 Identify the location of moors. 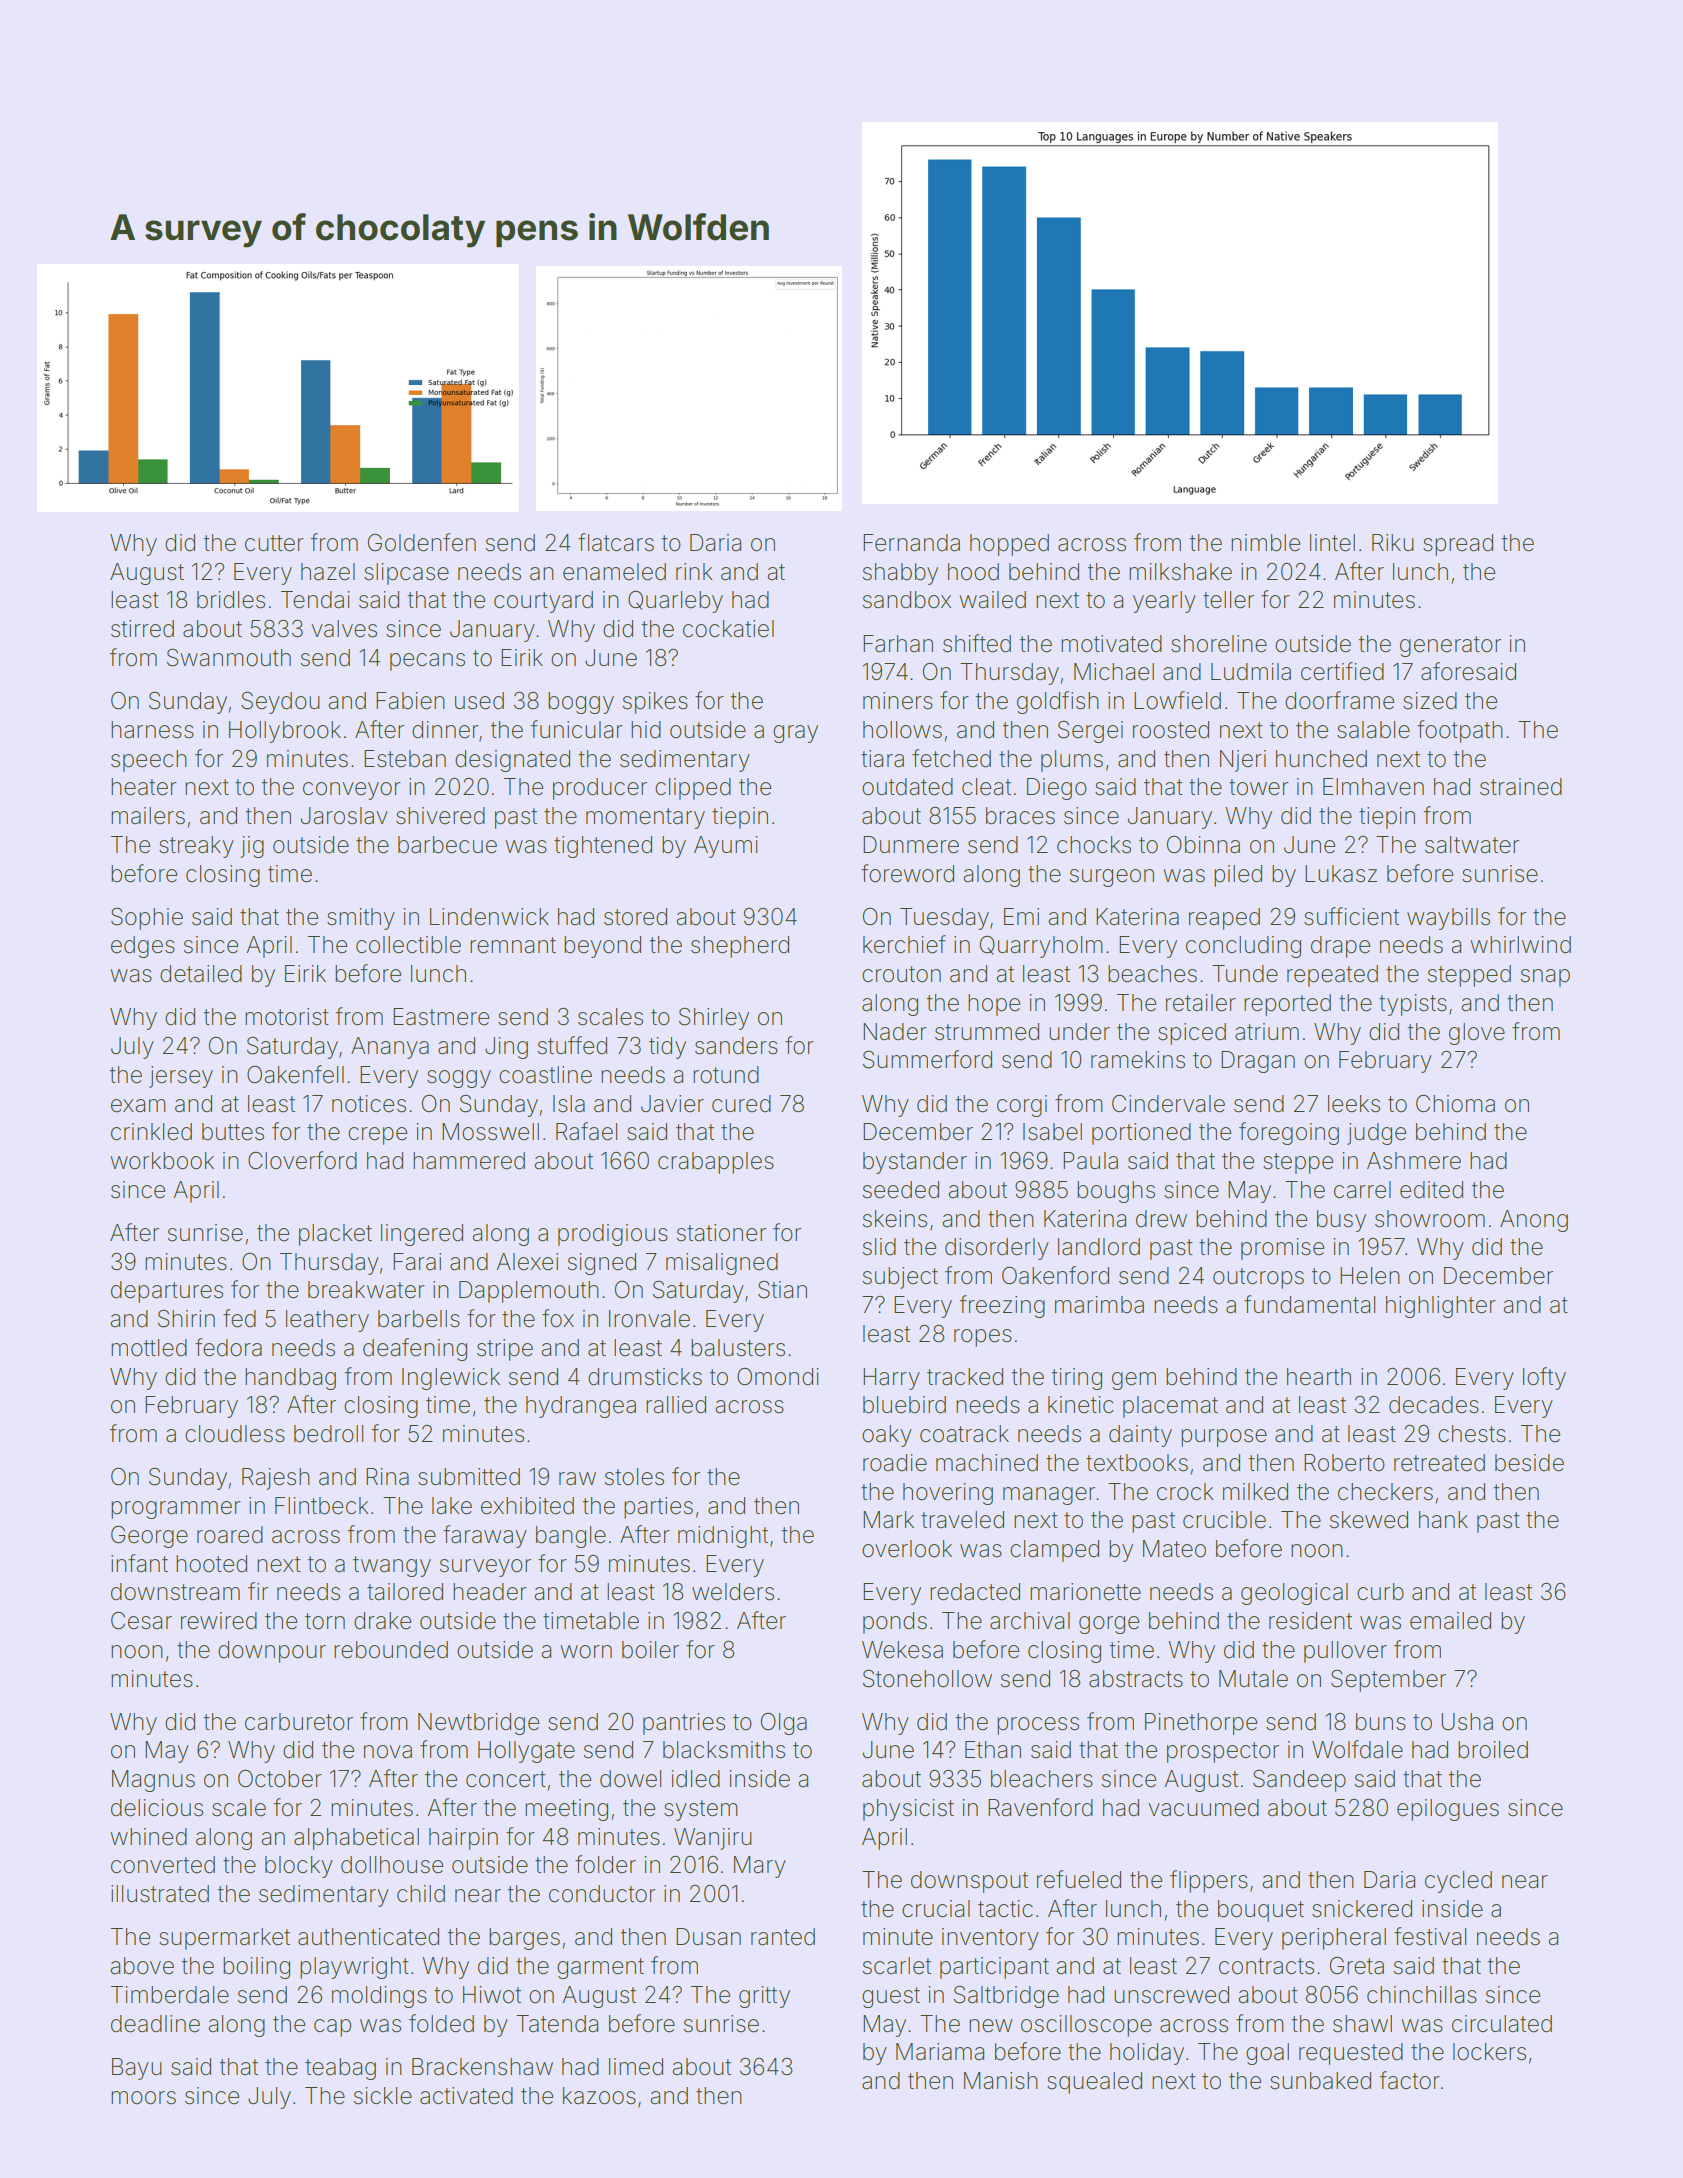
(143, 2098).
